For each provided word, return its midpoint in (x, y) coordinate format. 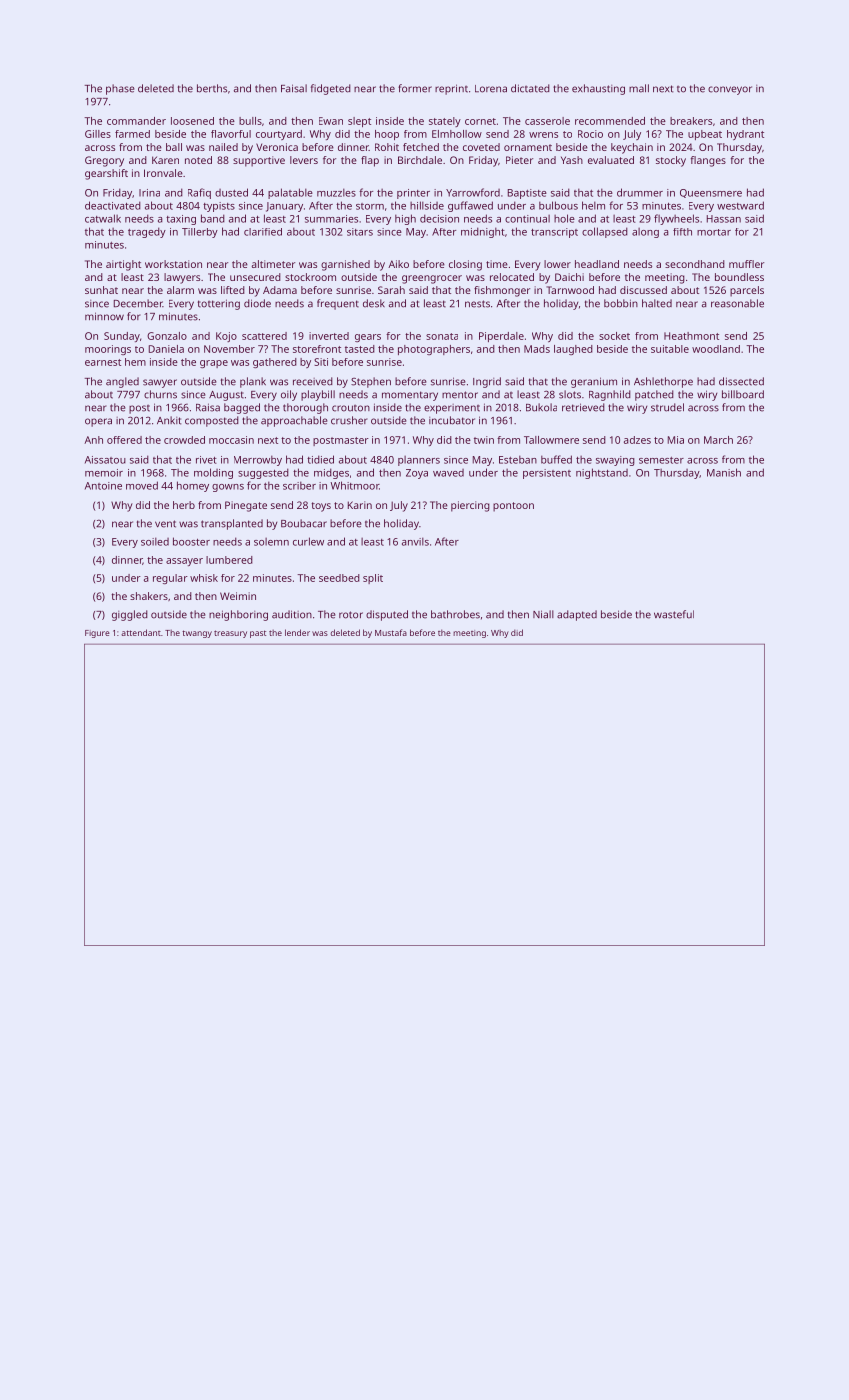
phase (120, 89)
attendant (141, 632)
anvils (415, 541)
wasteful (674, 614)
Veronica (277, 147)
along (645, 233)
